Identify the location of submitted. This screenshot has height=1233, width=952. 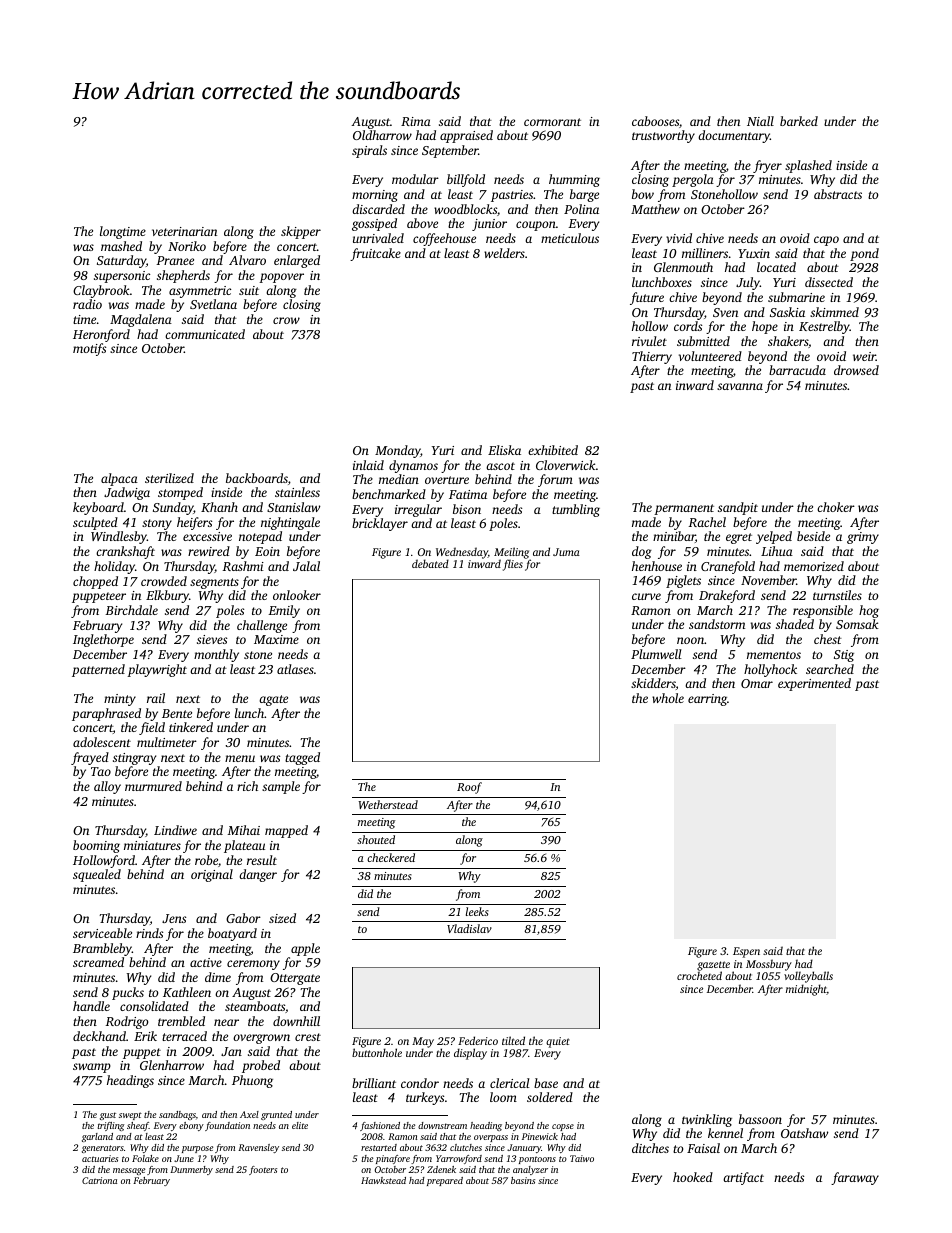
(703, 341).
